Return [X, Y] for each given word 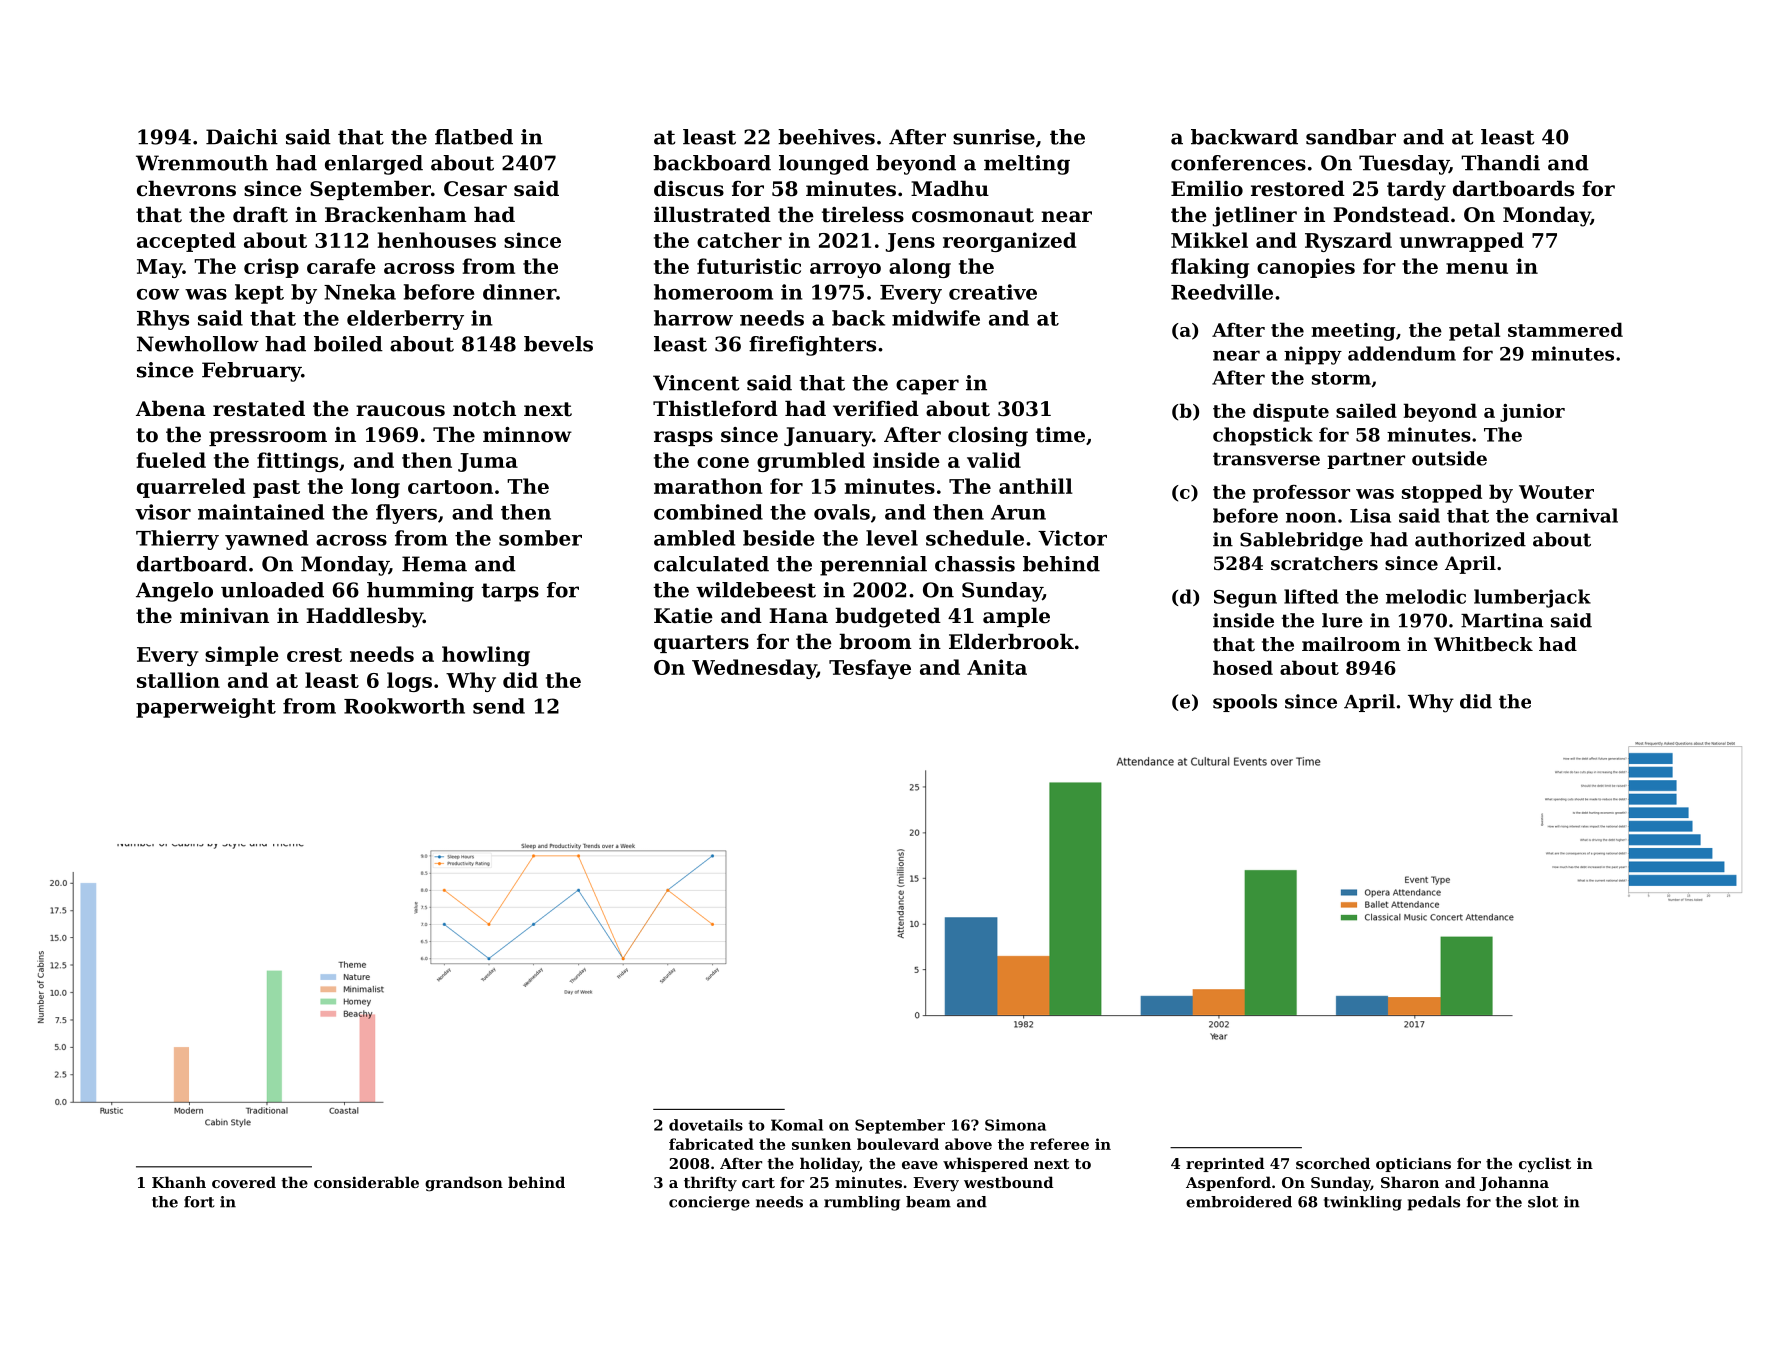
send [499, 706]
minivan [224, 615]
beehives [826, 137]
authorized [1470, 539]
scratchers [1324, 563]
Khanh [179, 1182]
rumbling [862, 1203]
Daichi [242, 137]
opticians [1413, 1165]
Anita [997, 667]
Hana [798, 616]
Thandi [1500, 163]
